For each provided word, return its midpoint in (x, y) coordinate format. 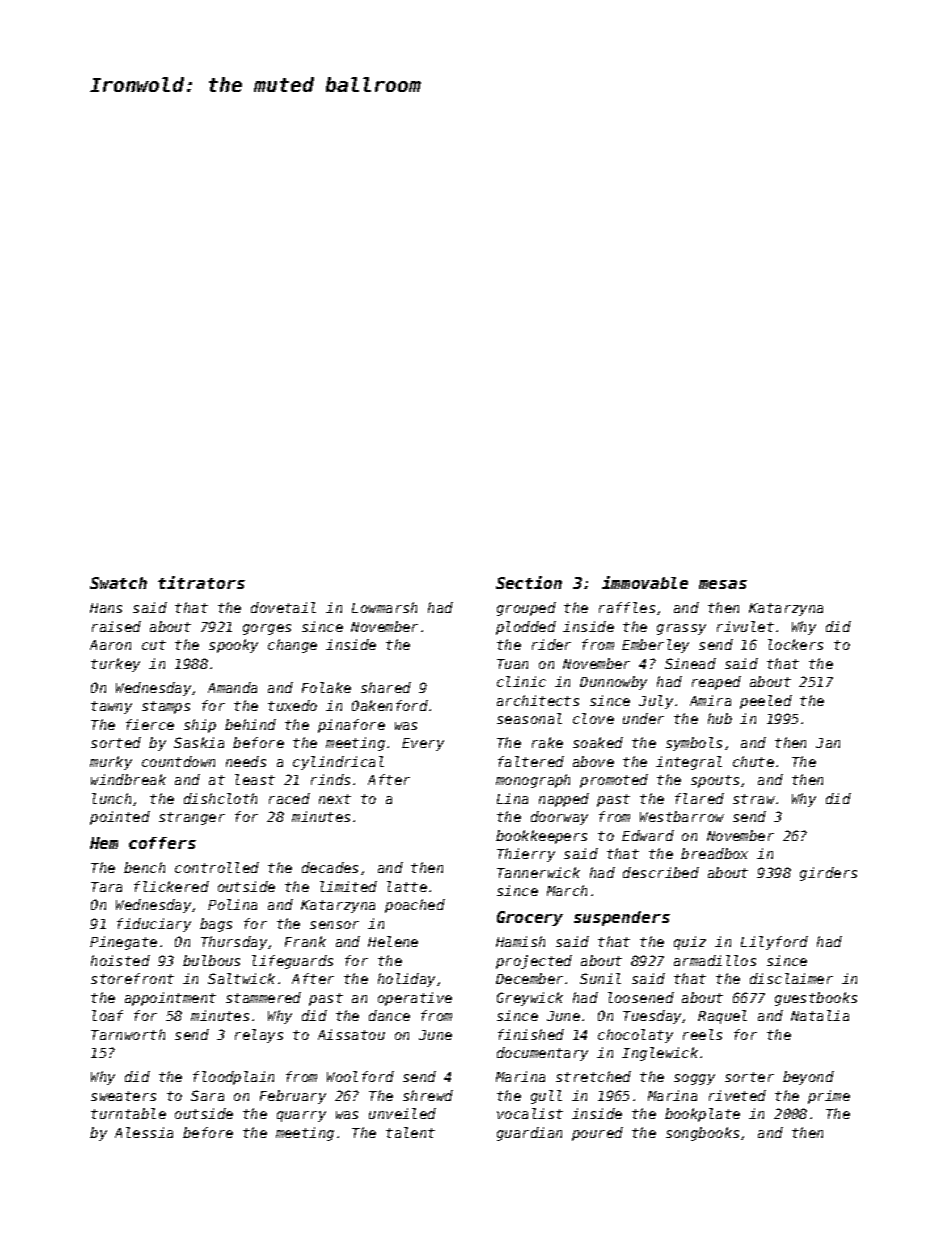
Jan (828, 743)
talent (410, 1132)
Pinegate (123, 943)
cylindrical (338, 763)
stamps (166, 707)
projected (534, 962)
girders (828, 874)
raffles (627, 607)
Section (529, 582)
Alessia (144, 1132)
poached (415, 906)
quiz (690, 943)
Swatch (118, 583)
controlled (217, 867)
